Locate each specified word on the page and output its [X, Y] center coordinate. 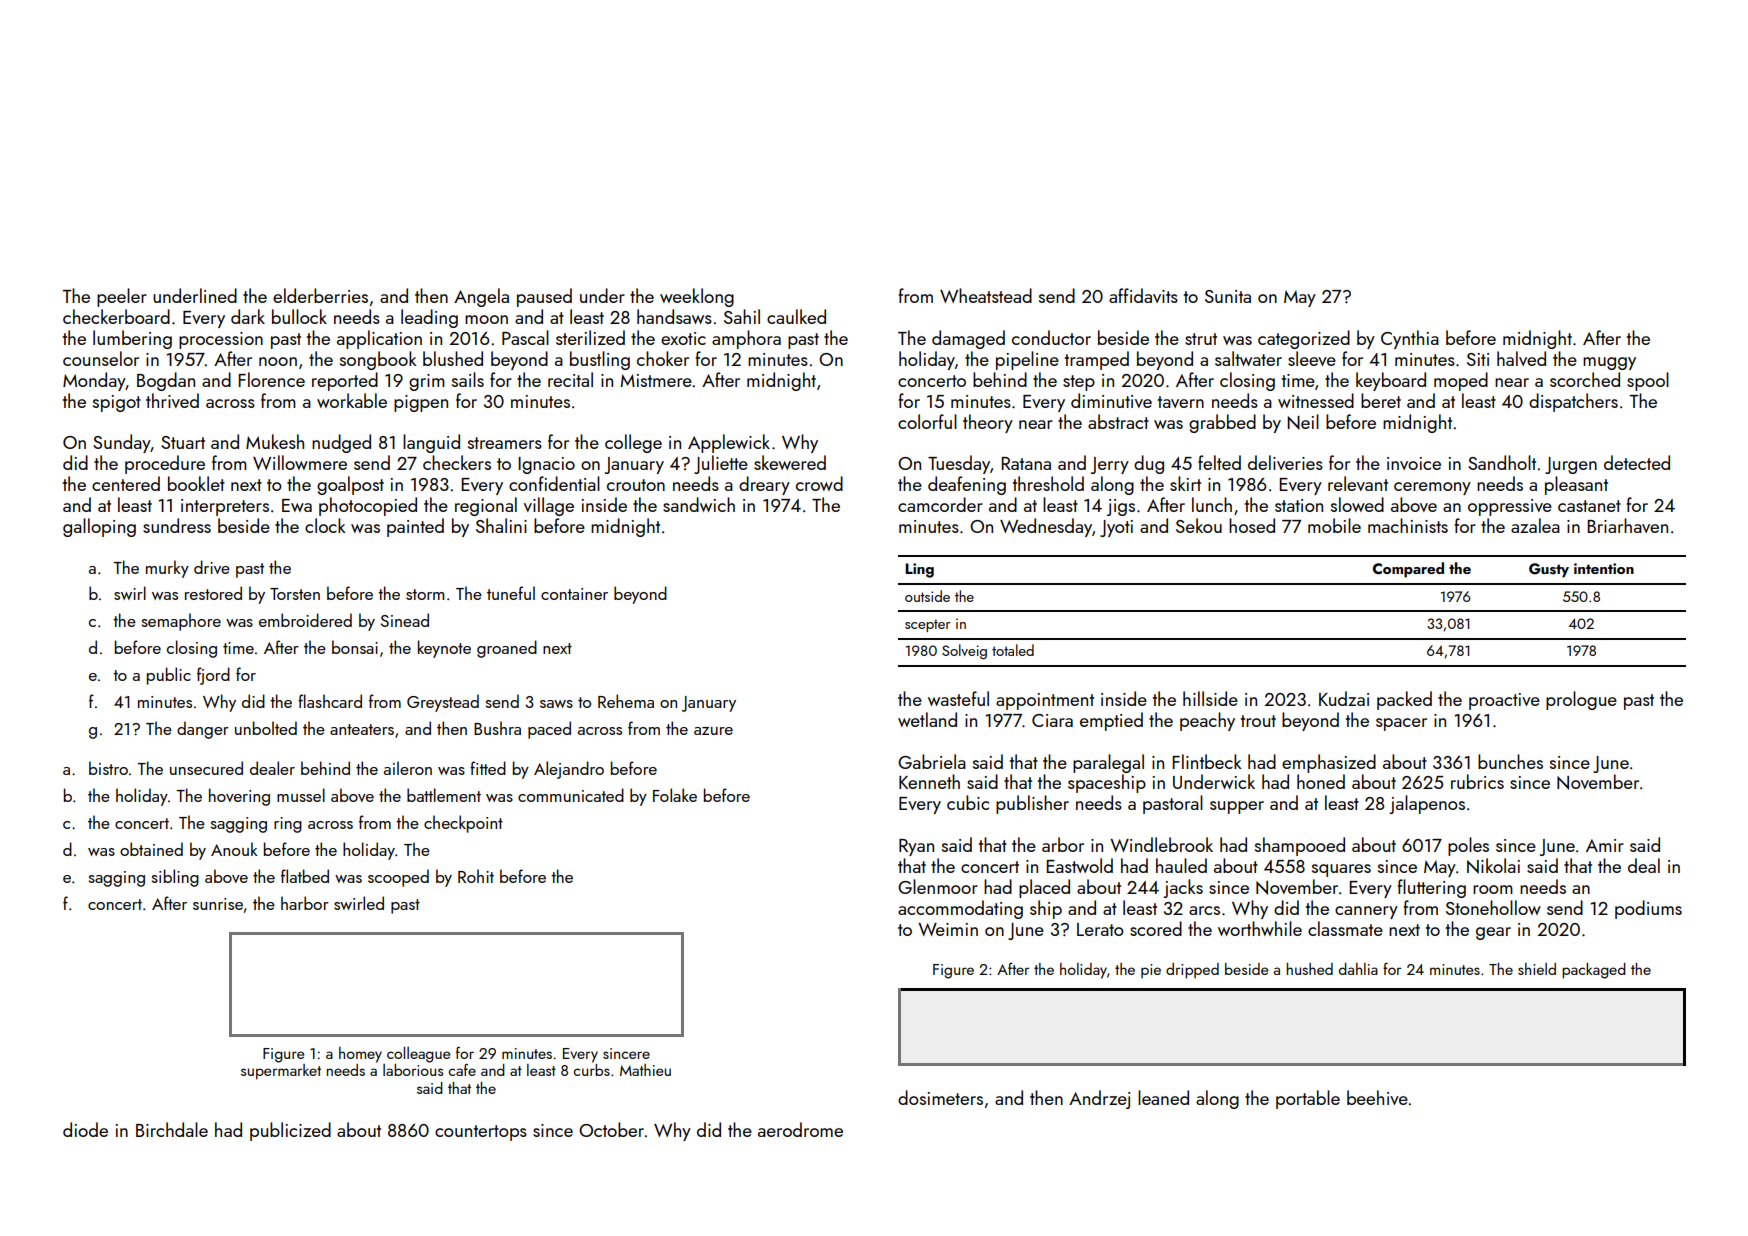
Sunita [1228, 296]
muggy [1609, 363]
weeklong [697, 297]
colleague [418, 1055]
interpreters [225, 507]
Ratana [1026, 463]
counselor [101, 358]
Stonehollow [1493, 907]
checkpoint [463, 824]
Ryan [916, 847]
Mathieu [645, 1070]
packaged [1594, 971]
